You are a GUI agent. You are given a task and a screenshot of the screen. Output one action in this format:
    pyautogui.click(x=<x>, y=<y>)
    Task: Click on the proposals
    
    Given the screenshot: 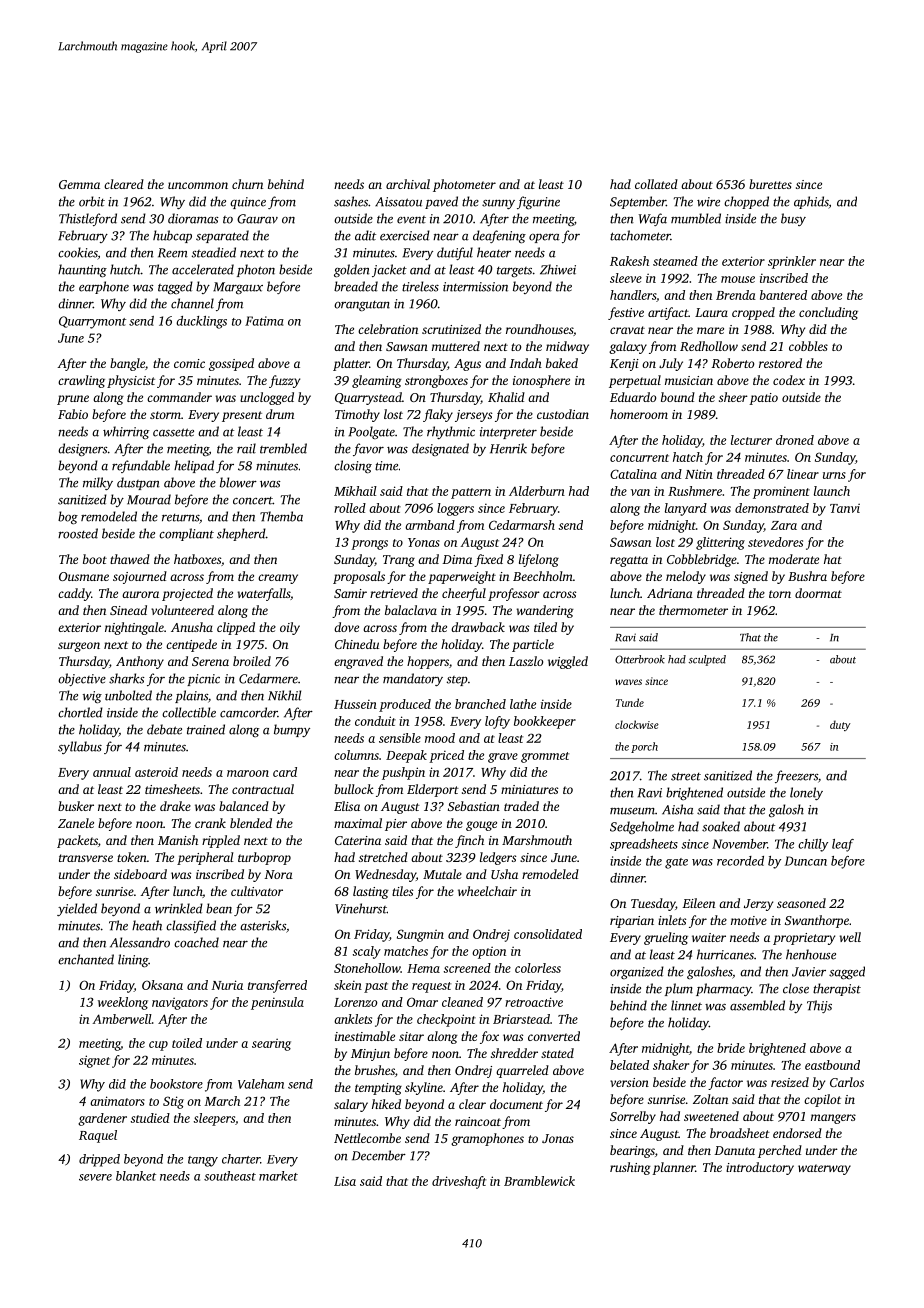 What is the action you would take?
    pyautogui.click(x=359, y=577)
